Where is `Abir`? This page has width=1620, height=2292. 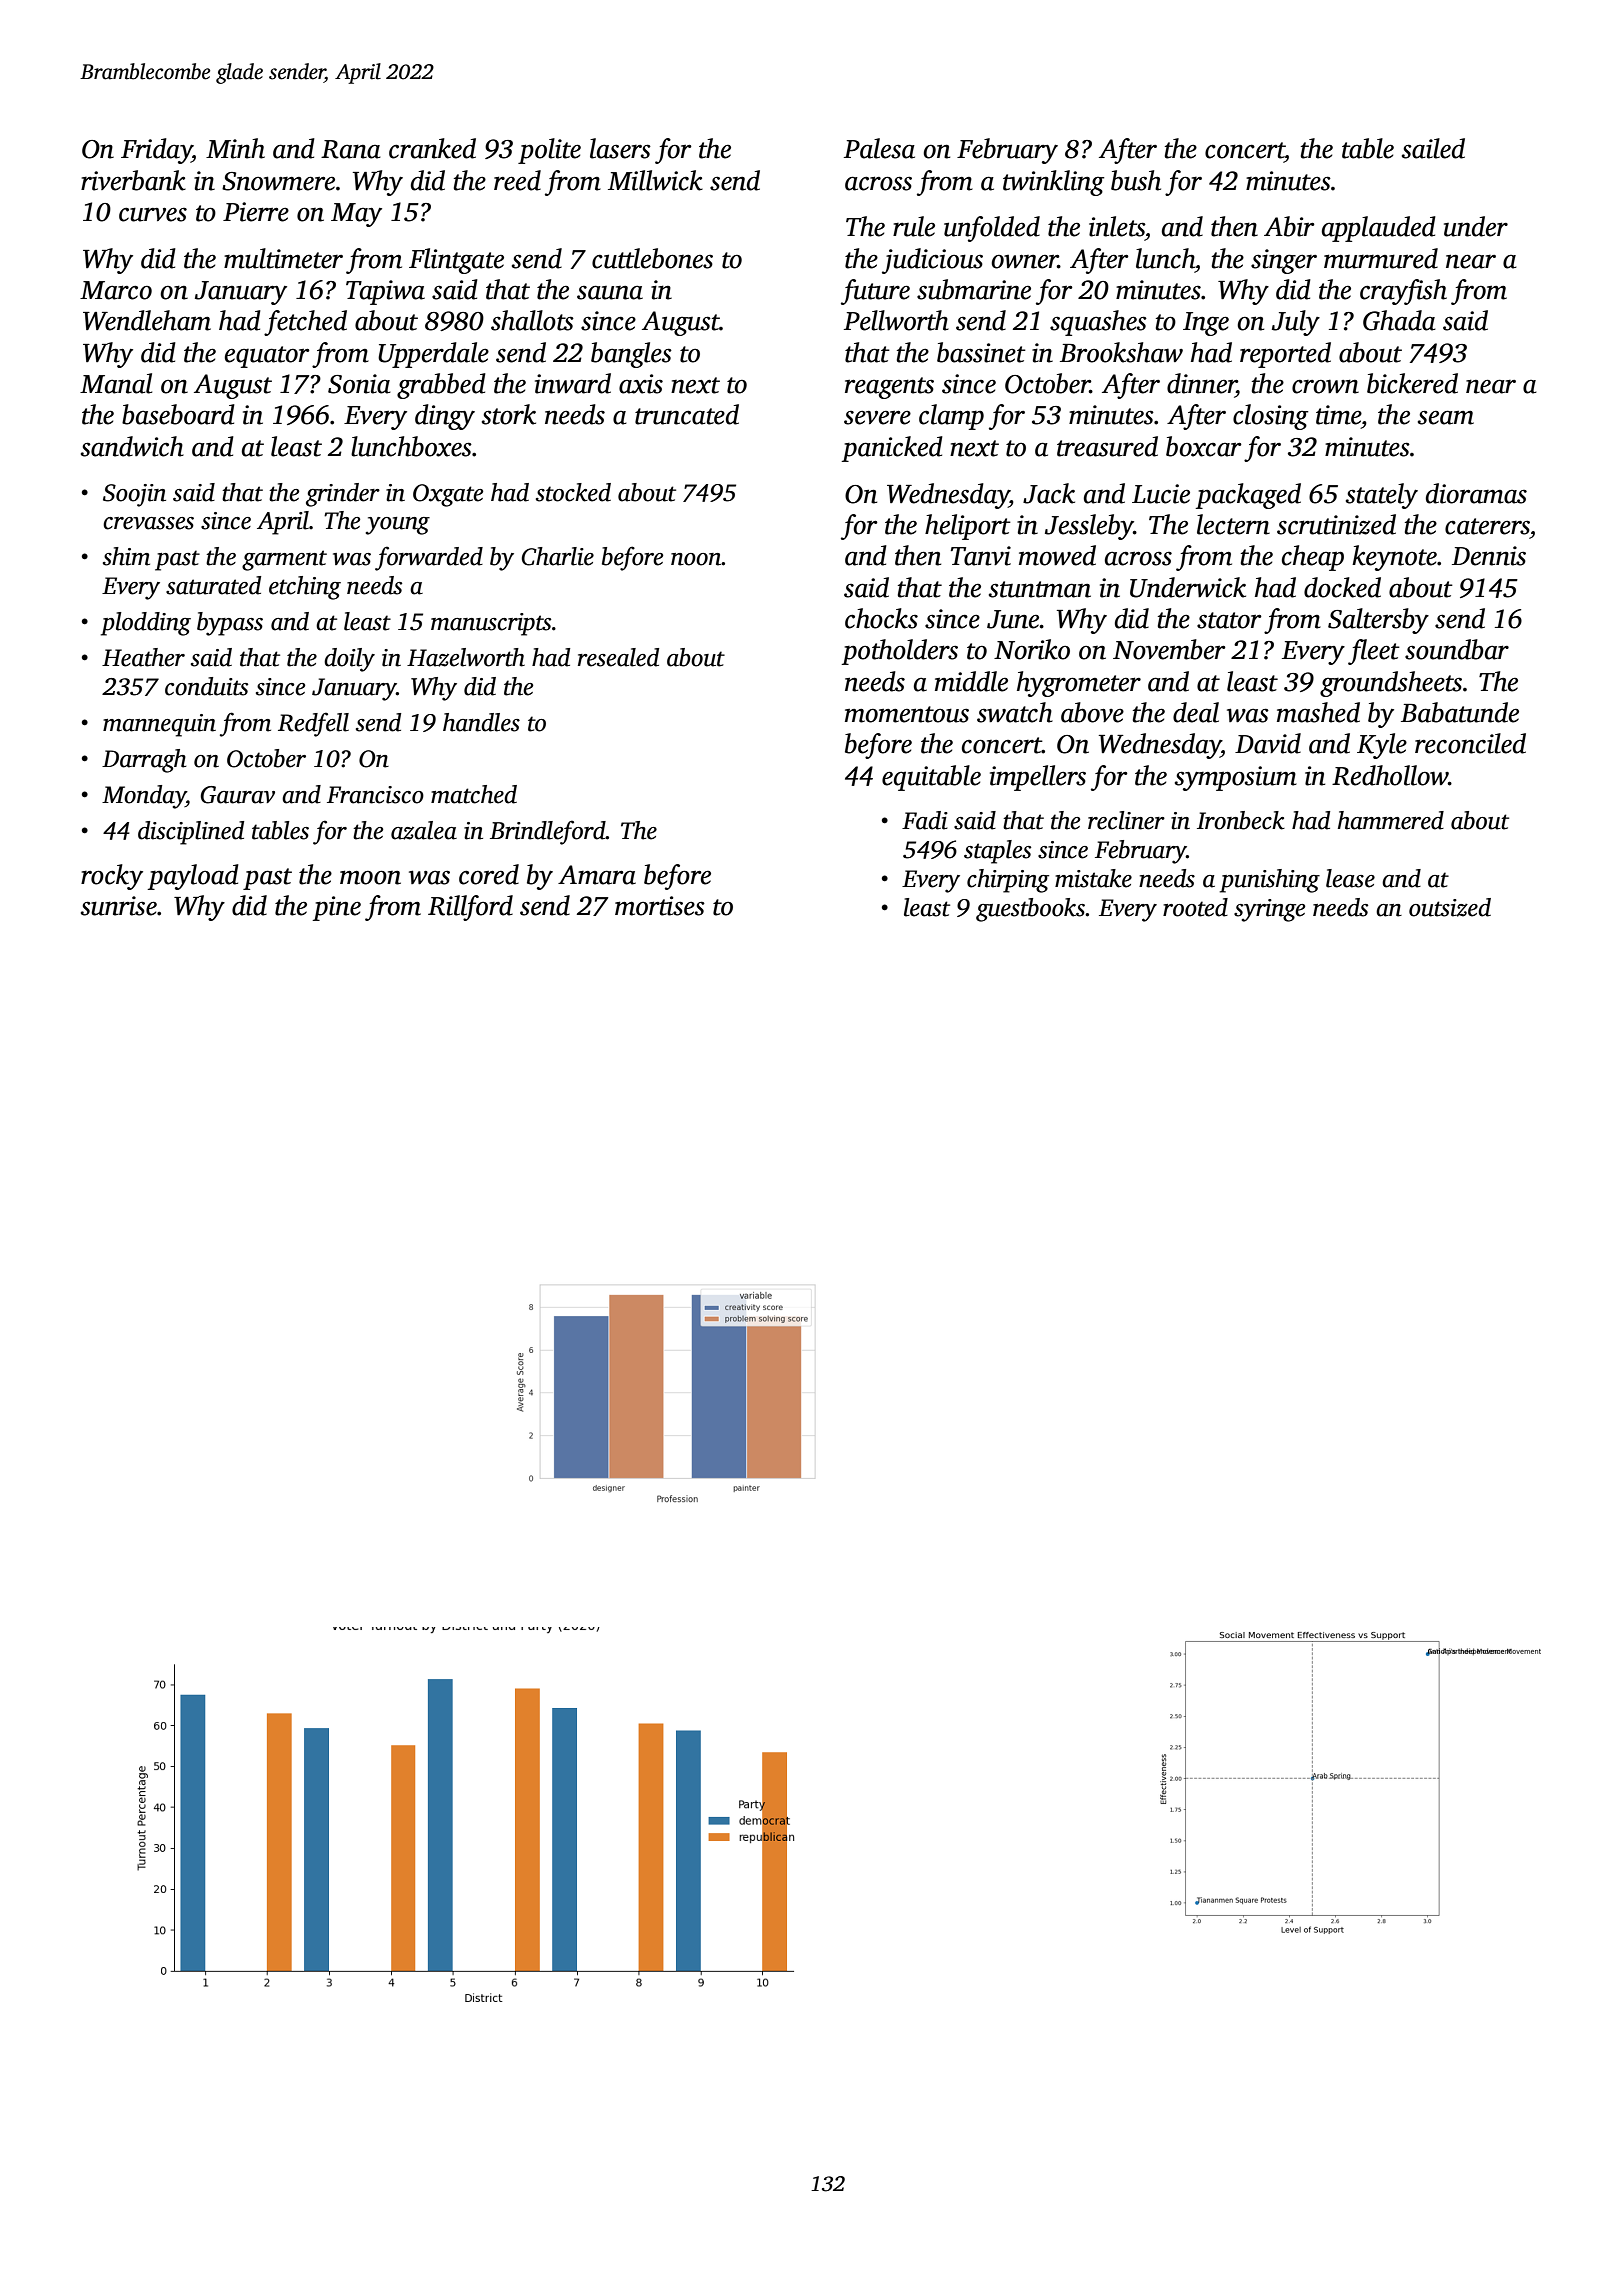 Abir is located at coordinates (1289, 226).
